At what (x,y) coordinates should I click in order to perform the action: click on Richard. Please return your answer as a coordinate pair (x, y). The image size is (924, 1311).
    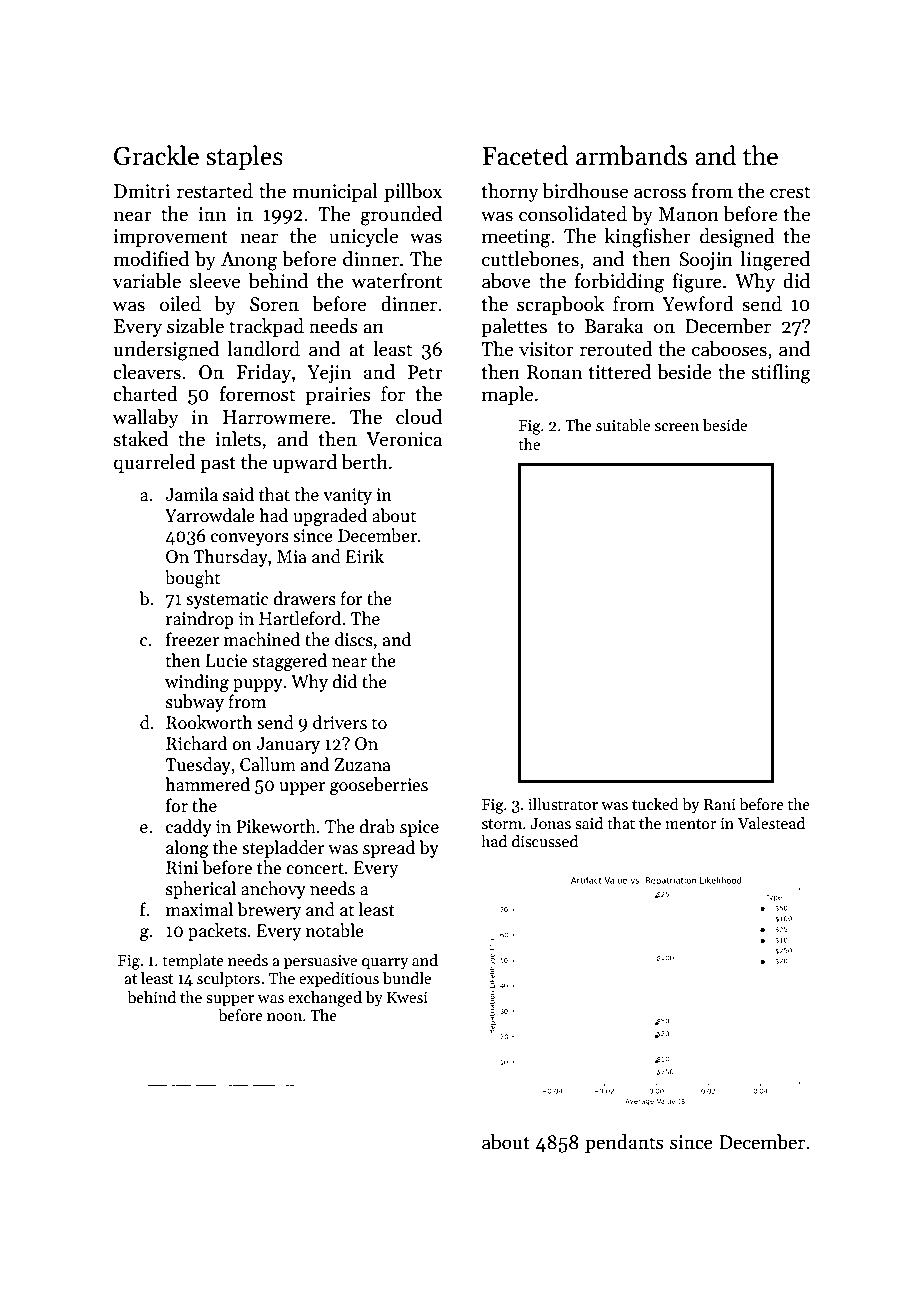
    Looking at the image, I should click on (196, 743).
